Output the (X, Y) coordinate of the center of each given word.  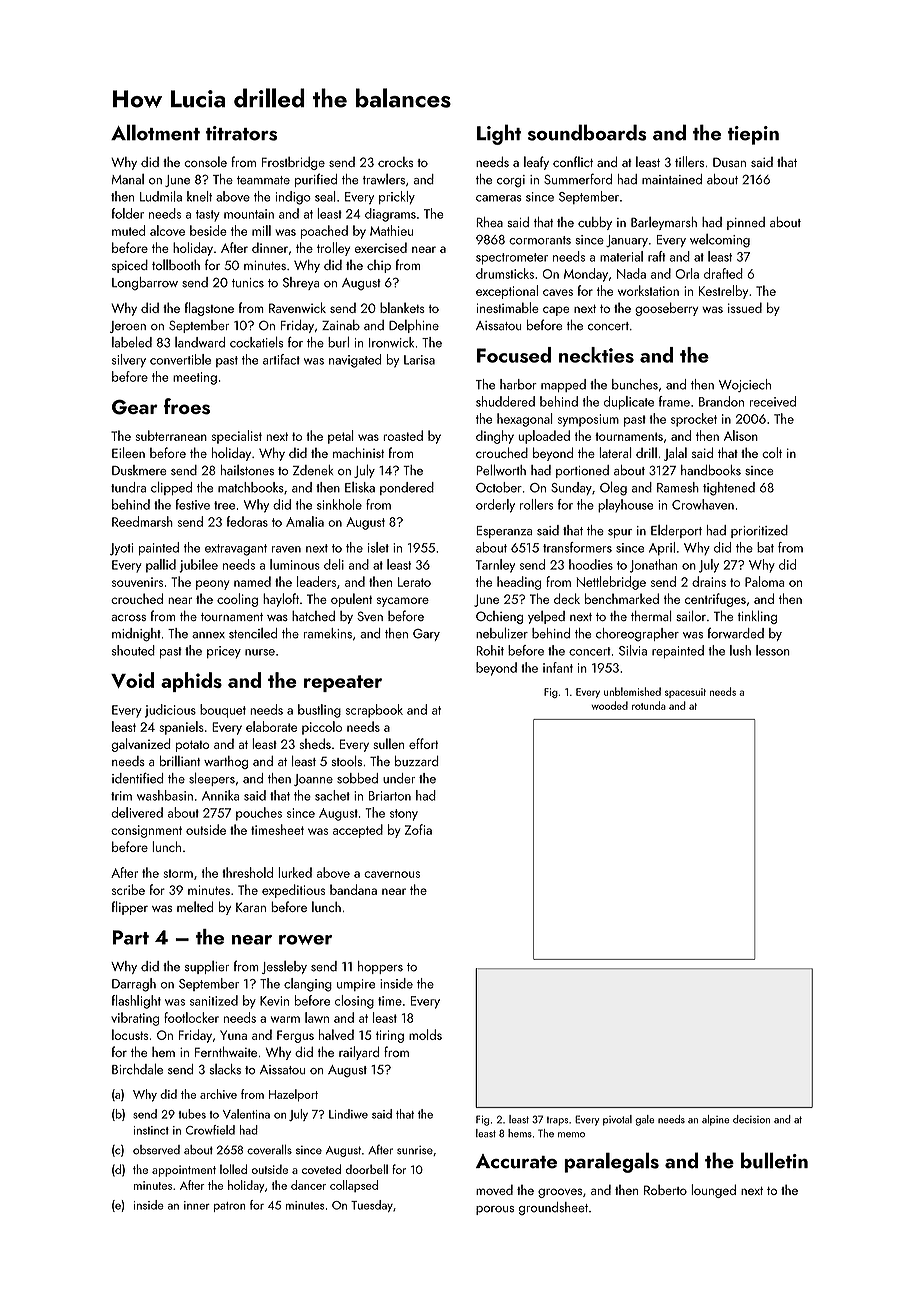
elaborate (271, 726)
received (773, 401)
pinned (746, 223)
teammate (263, 180)
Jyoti (121, 549)
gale (644, 1120)
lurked (295, 872)
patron (229, 1207)
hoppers (380, 967)
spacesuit (685, 693)
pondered (407, 488)
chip (379, 266)
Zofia (418, 829)
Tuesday (372, 1206)
